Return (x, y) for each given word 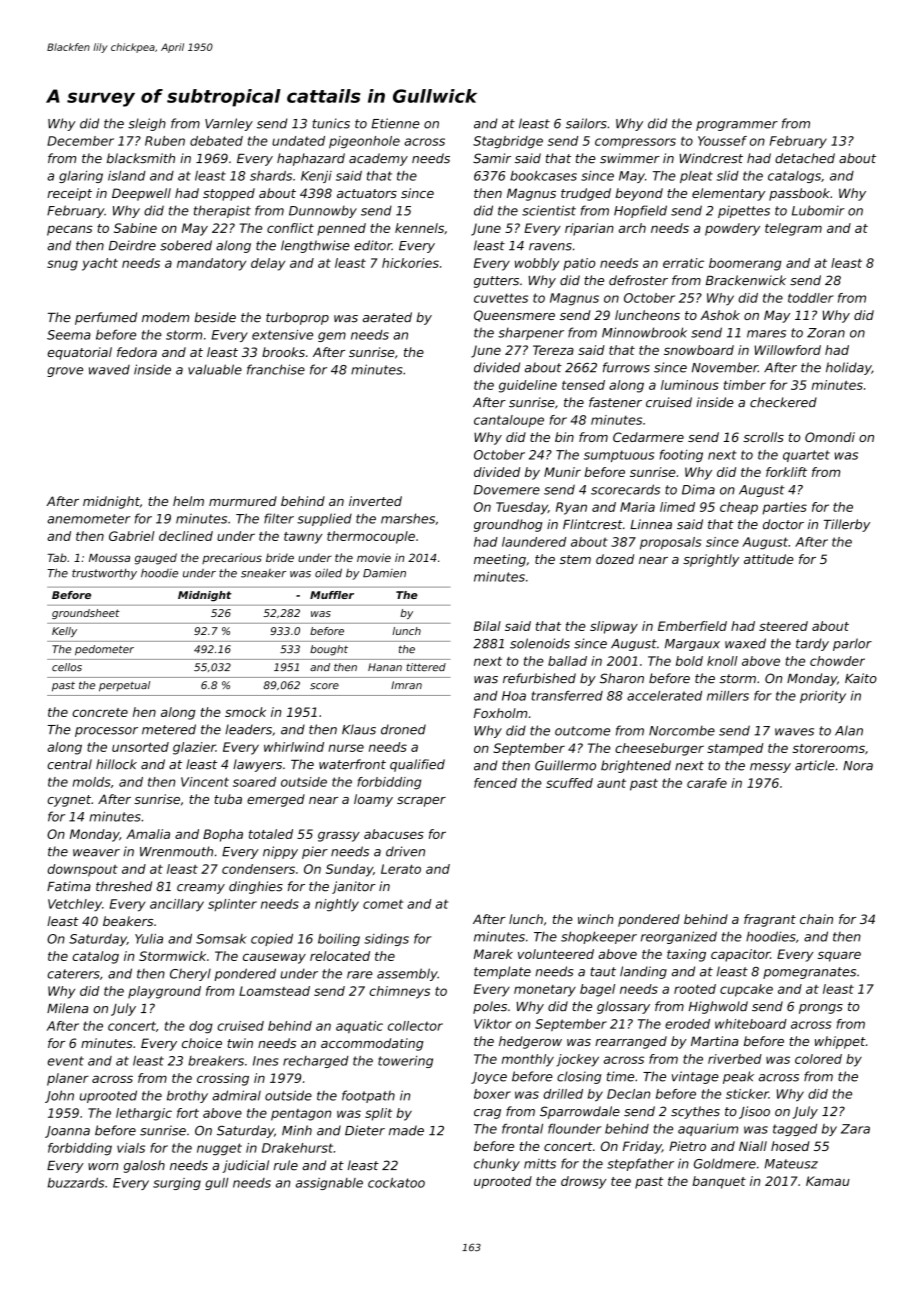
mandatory (211, 264)
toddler (811, 298)
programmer (737, 126)
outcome (582, 731)
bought (329, 650)
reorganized (679, 937)
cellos (67, 667)
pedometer (104, 650)
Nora (858, 766)
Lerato (401, 869)
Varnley (229, 124)
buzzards (76, 1183)
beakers (128, 921)
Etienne (395, 123)
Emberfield (692, 626)
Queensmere (514, 316)
